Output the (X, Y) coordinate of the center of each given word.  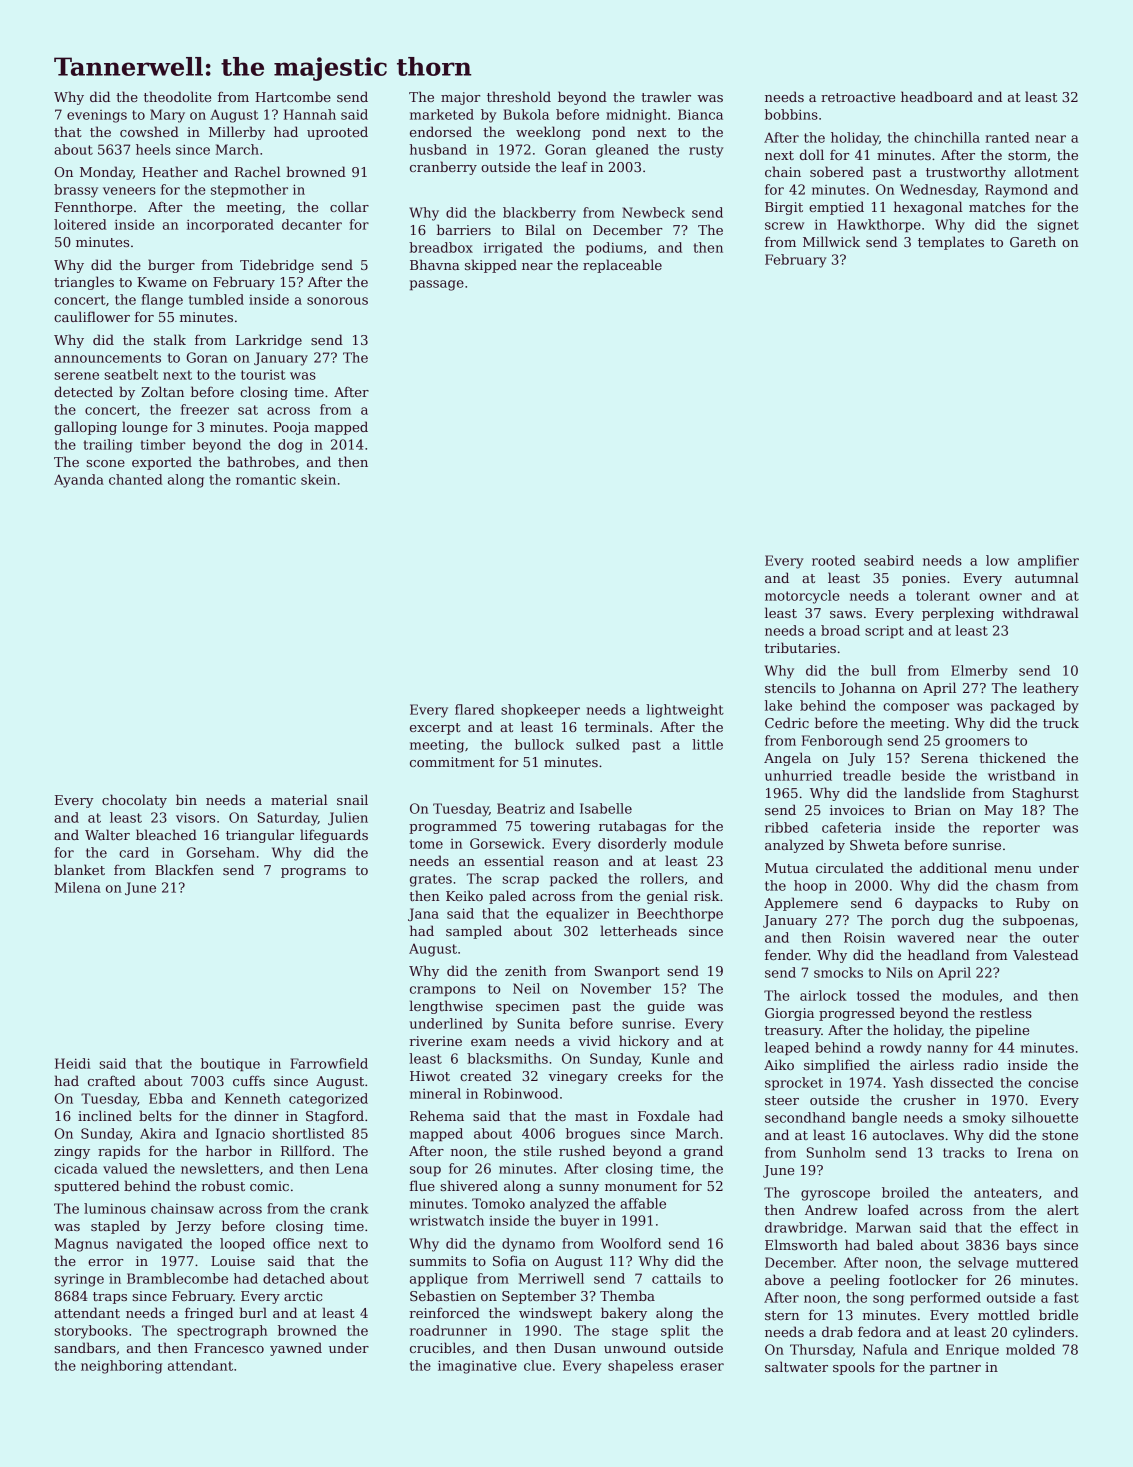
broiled (905, 1192)
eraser (702, 1367)
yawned (296, 1349)
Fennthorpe (93, 208)
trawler (666, 96)
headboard (937, 96)
